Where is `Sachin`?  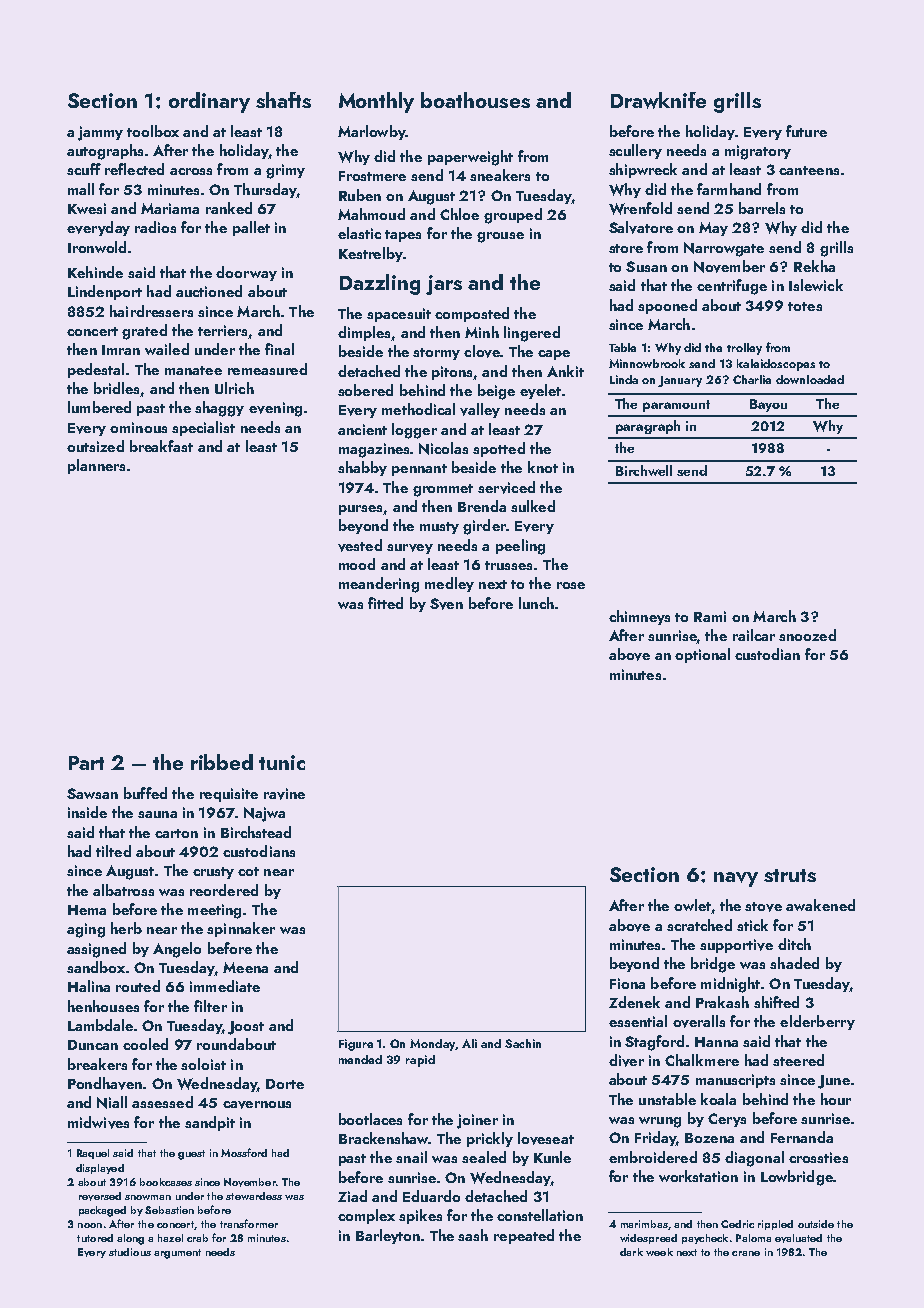 Sachin is located at coordinates (523, 1043).
